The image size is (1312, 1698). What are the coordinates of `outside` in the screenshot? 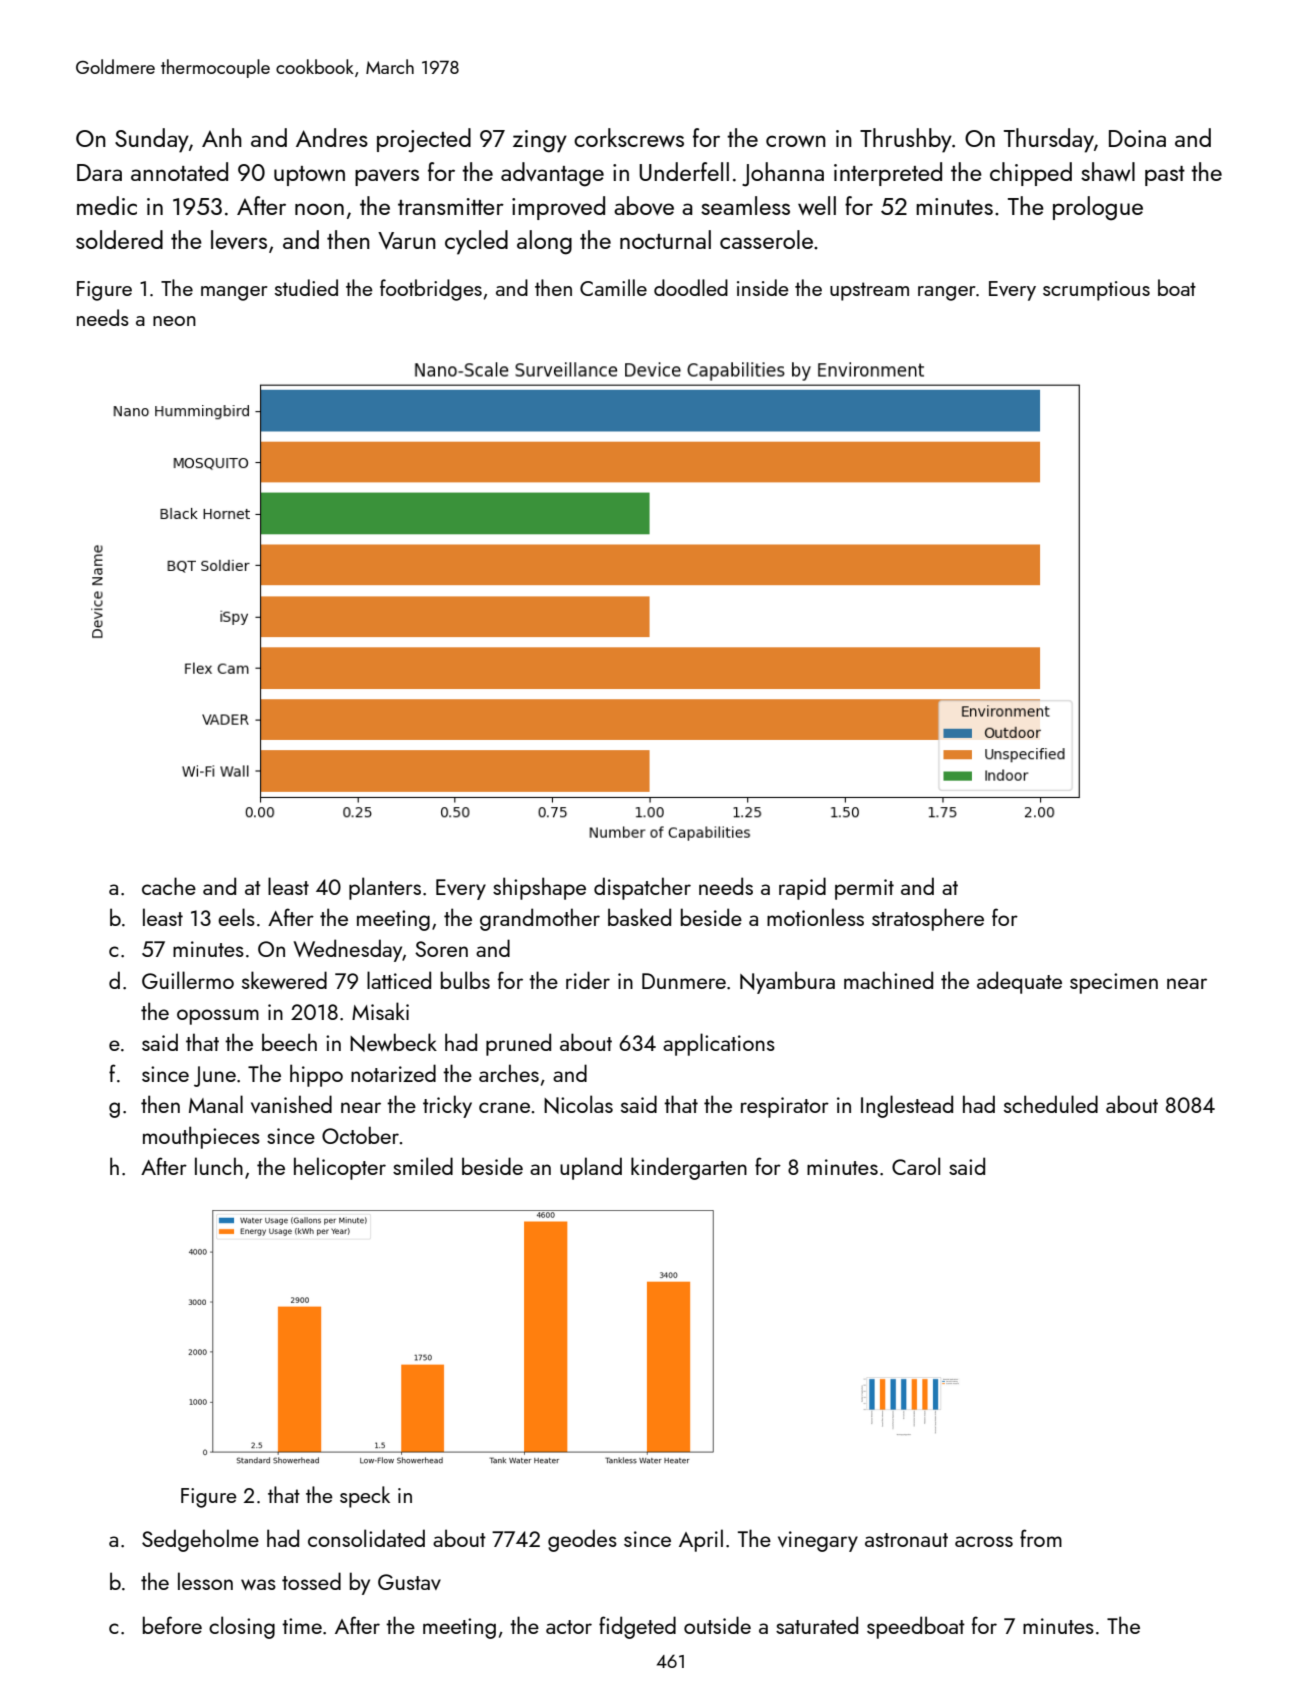 It's located at (717, 1625).
